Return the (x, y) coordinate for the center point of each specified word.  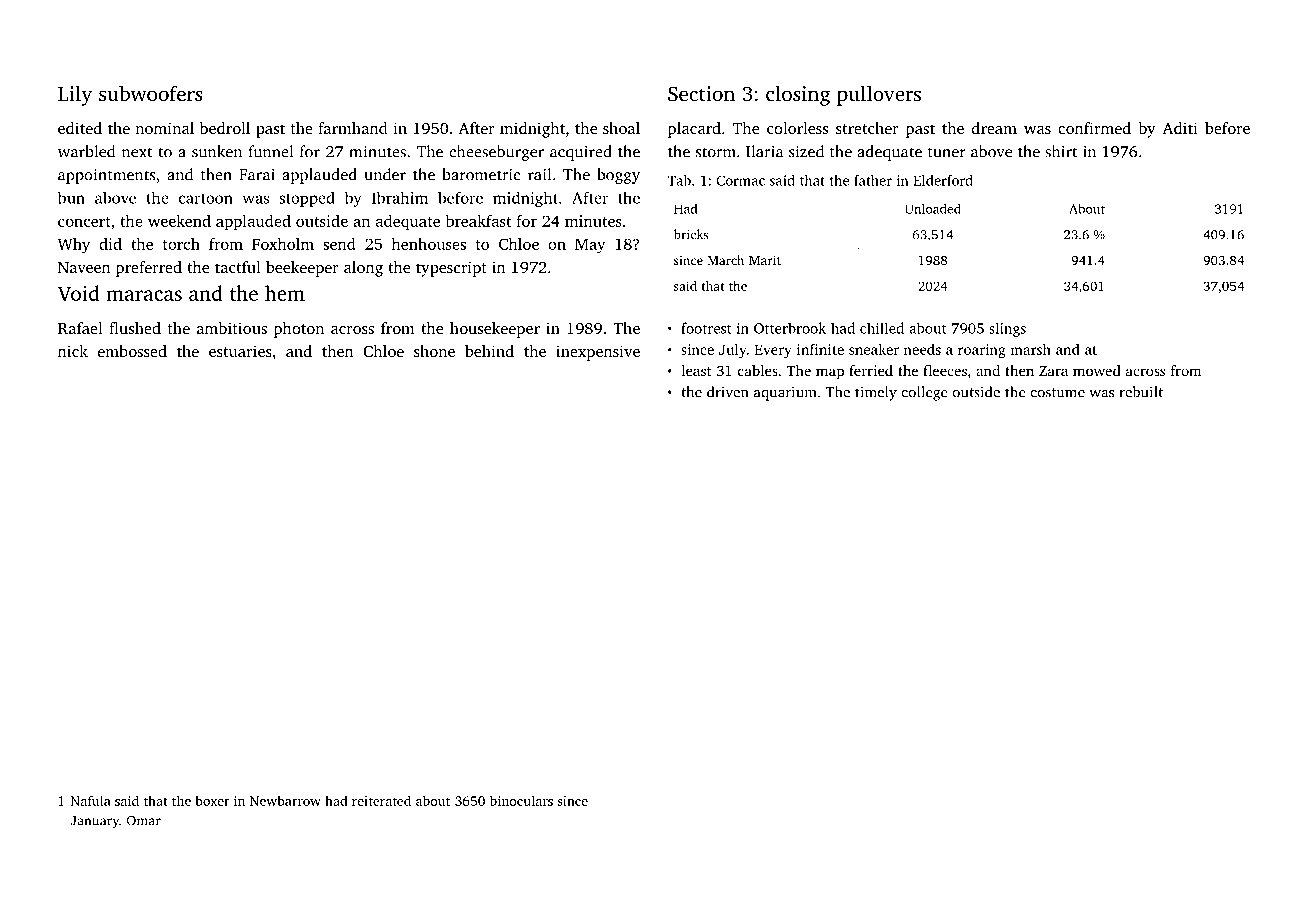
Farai (257, 175)
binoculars (521, 800)
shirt (1061, 151)
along (363, 269)
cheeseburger (496, 153)
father (873, 180)
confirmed (1094, 128)
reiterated (381, 800)
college (925, 393)
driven (728, 392)
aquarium (785, 393)
